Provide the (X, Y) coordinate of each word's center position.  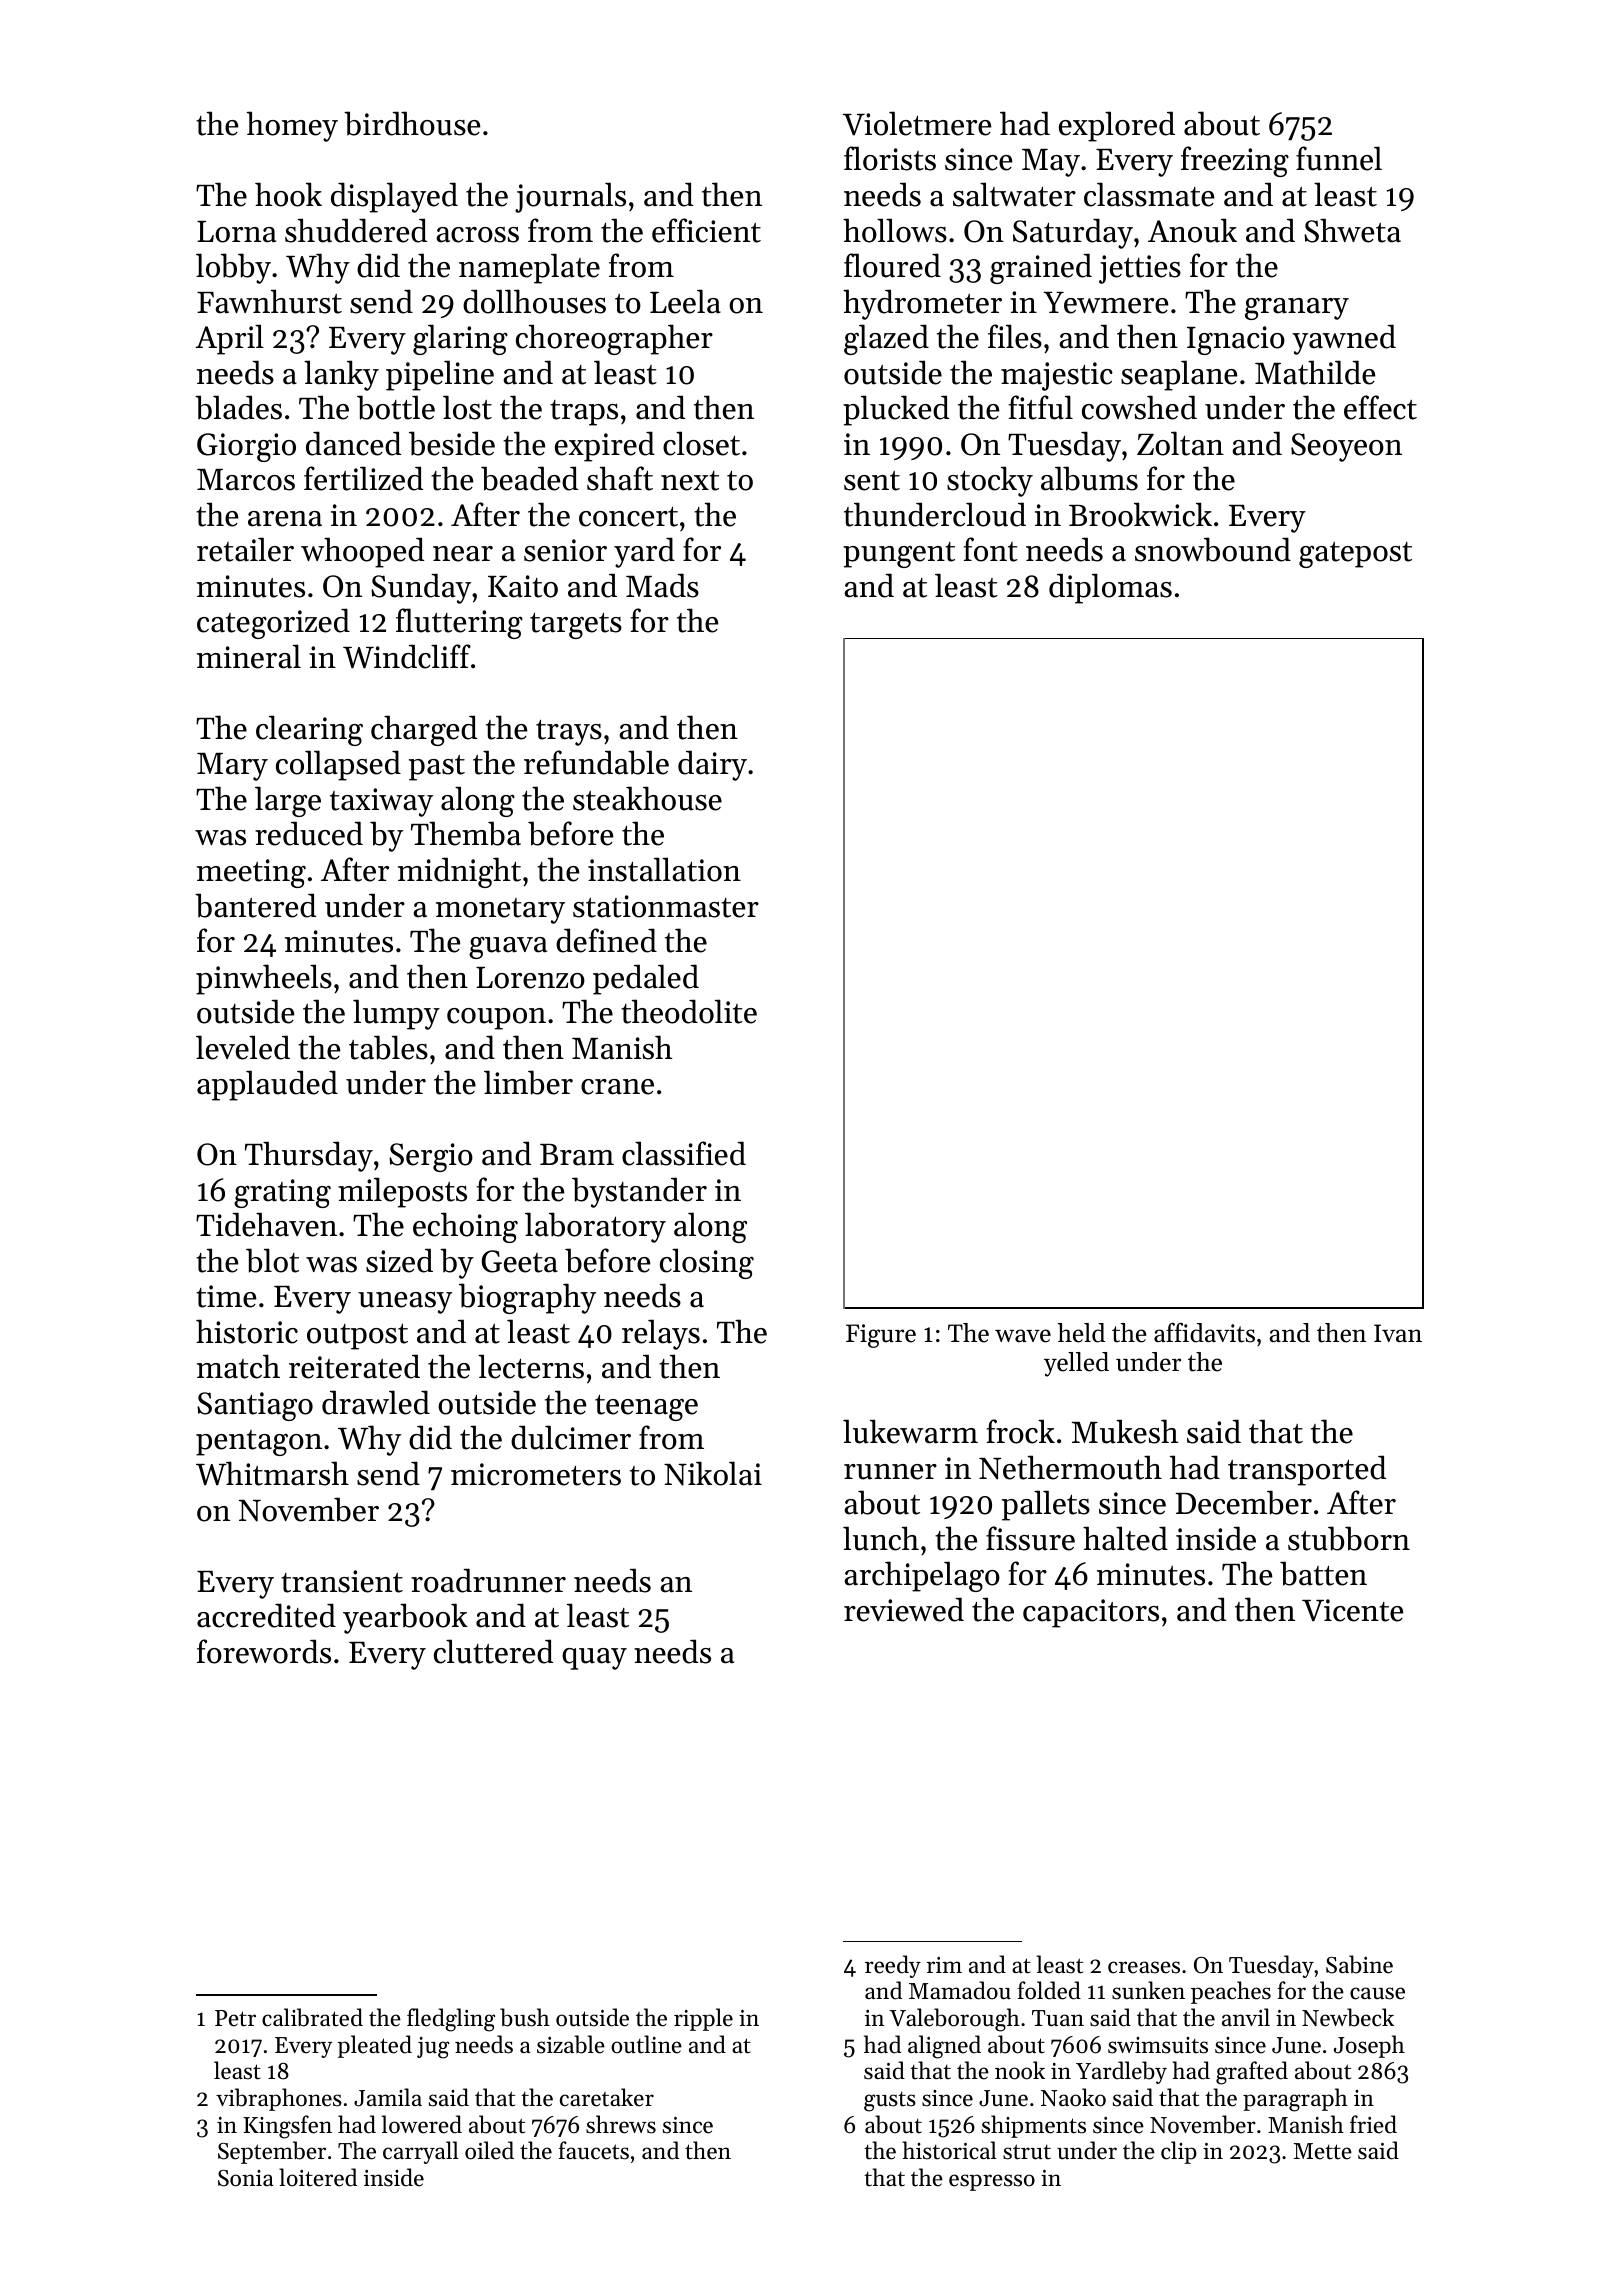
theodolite (689, 1011)
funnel (1339, 158)
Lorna (236, 232)
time (226, 1296)
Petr (235, 2018)
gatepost (1355, 555)
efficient (706, 230)
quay (594, 1659)
